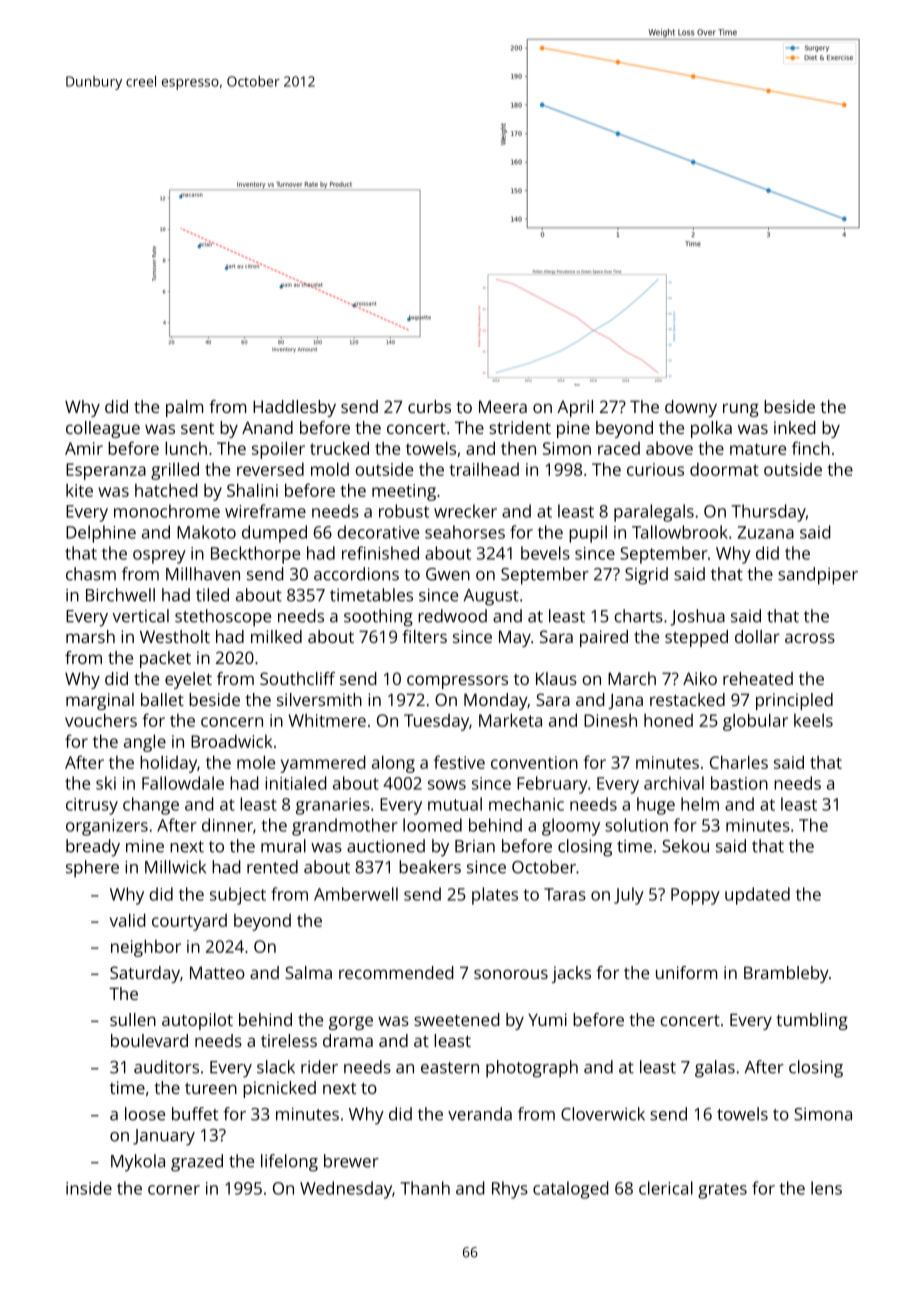  What do you see at coordinates (289, 1163) in the screenshot?
I see `lifelong` at bounding box center [289, 1163].
